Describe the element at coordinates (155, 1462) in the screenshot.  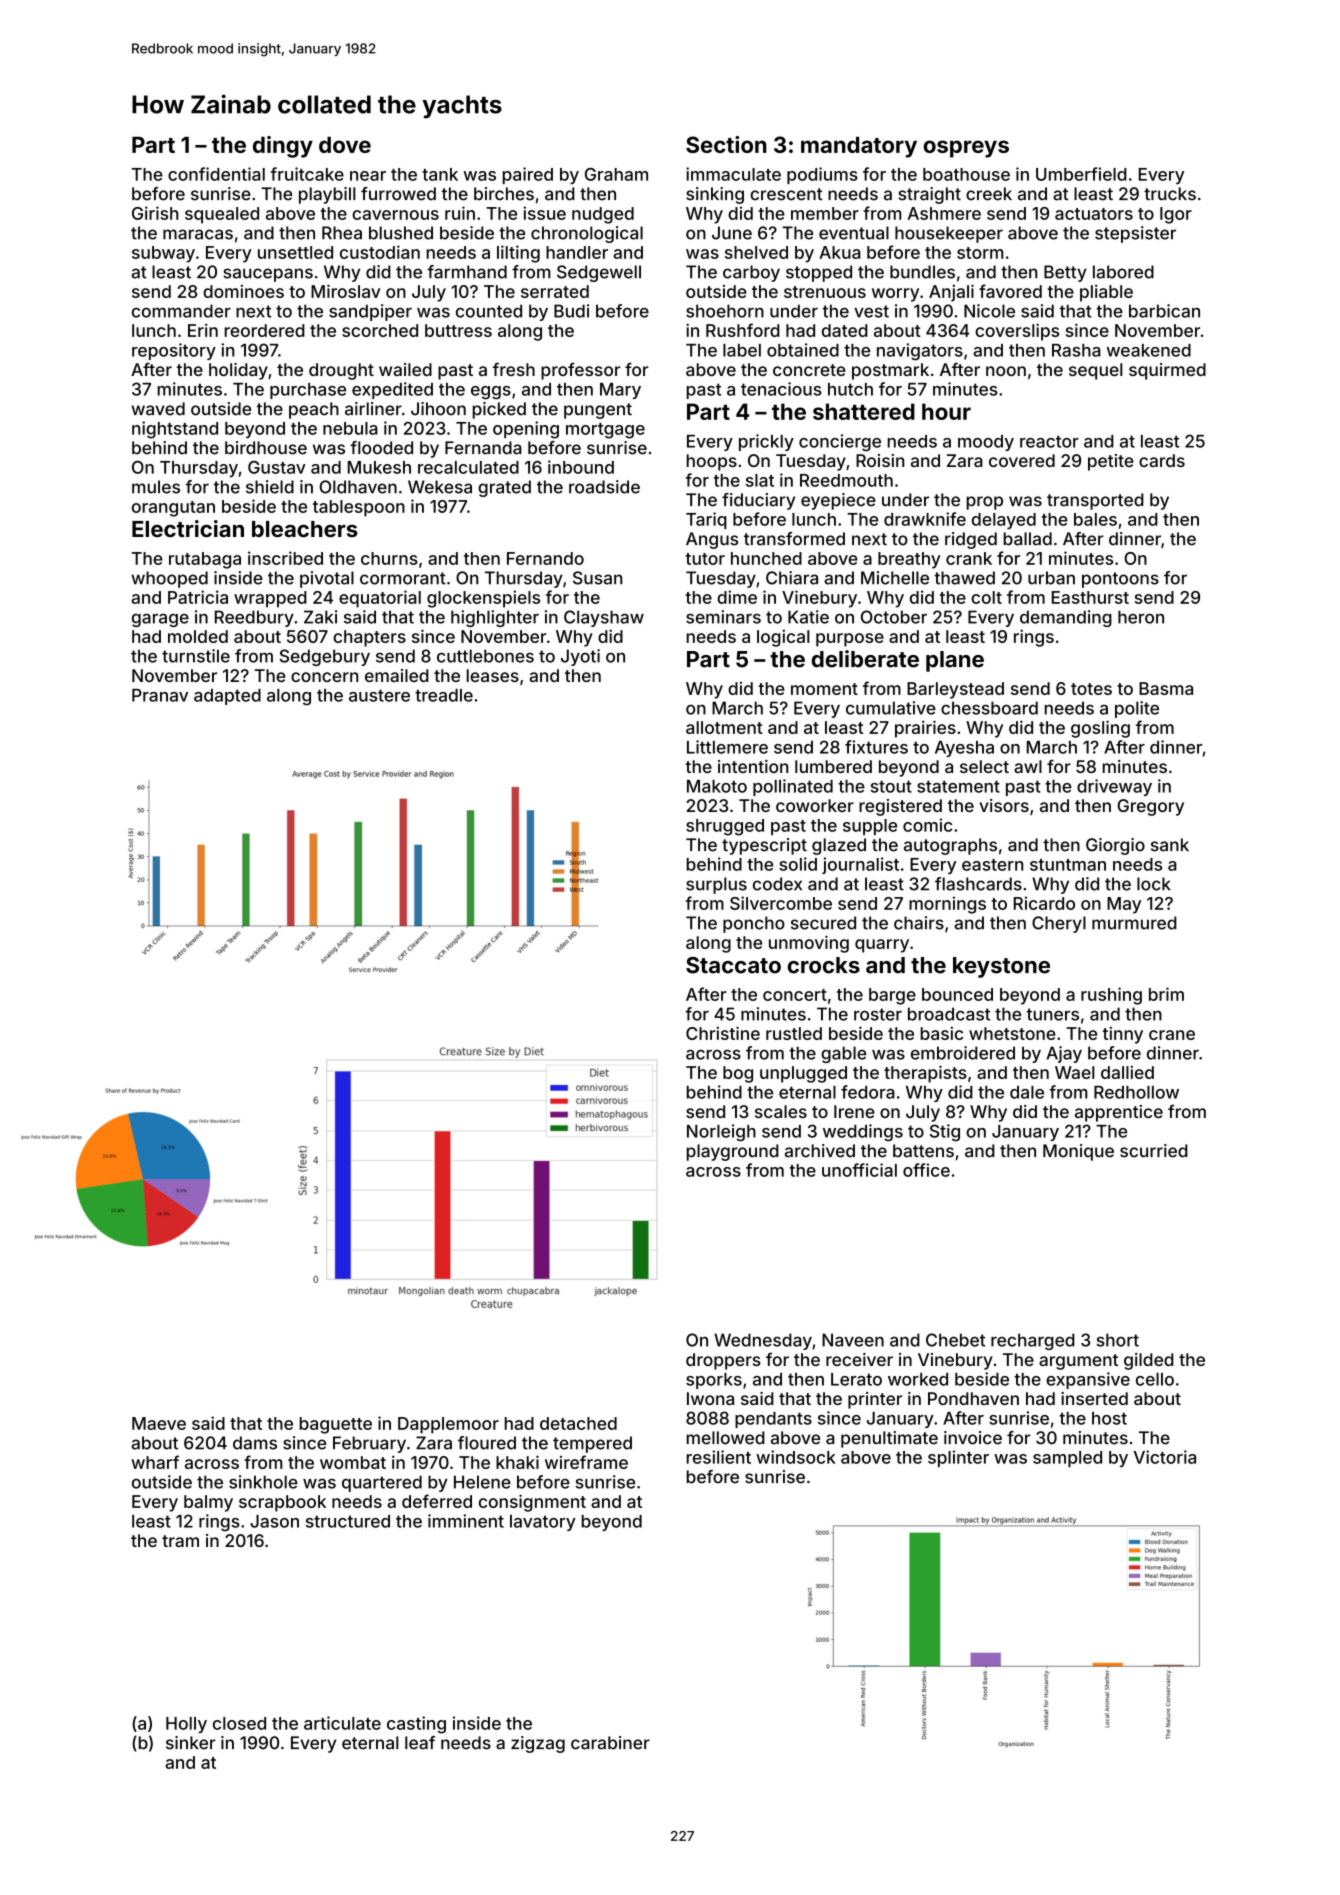
I see `wharf` at that location.
